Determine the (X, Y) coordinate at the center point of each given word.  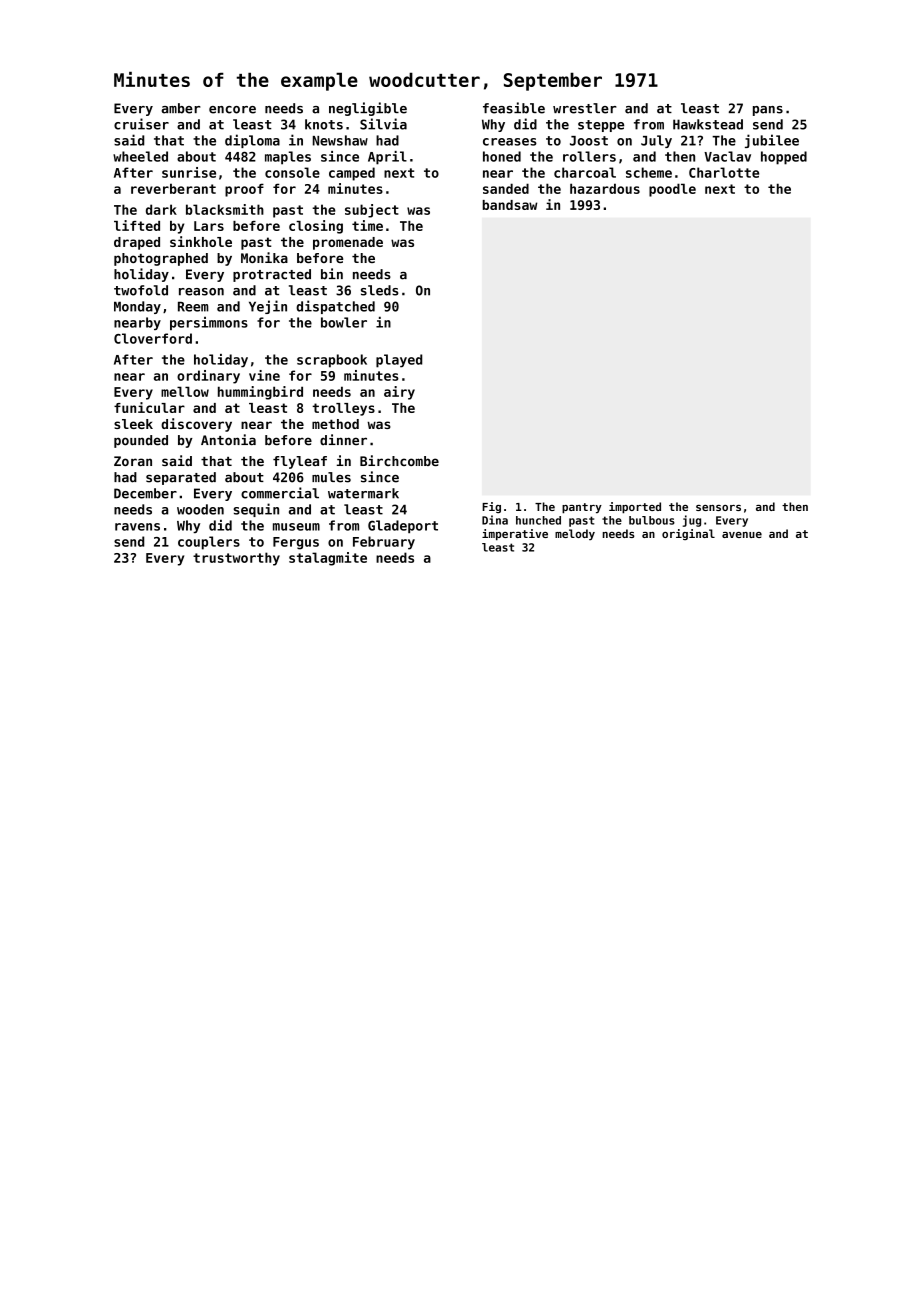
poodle (672, 190)
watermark (363, 493)
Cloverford (153, 338)
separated (181, 478)
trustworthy (236, 559)
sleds (380, 290)
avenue (742, 535)
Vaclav (727, 156)
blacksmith (225, 209)
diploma (252, 141)
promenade (348, 243)
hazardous (605, 188)
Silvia (383, 124)
